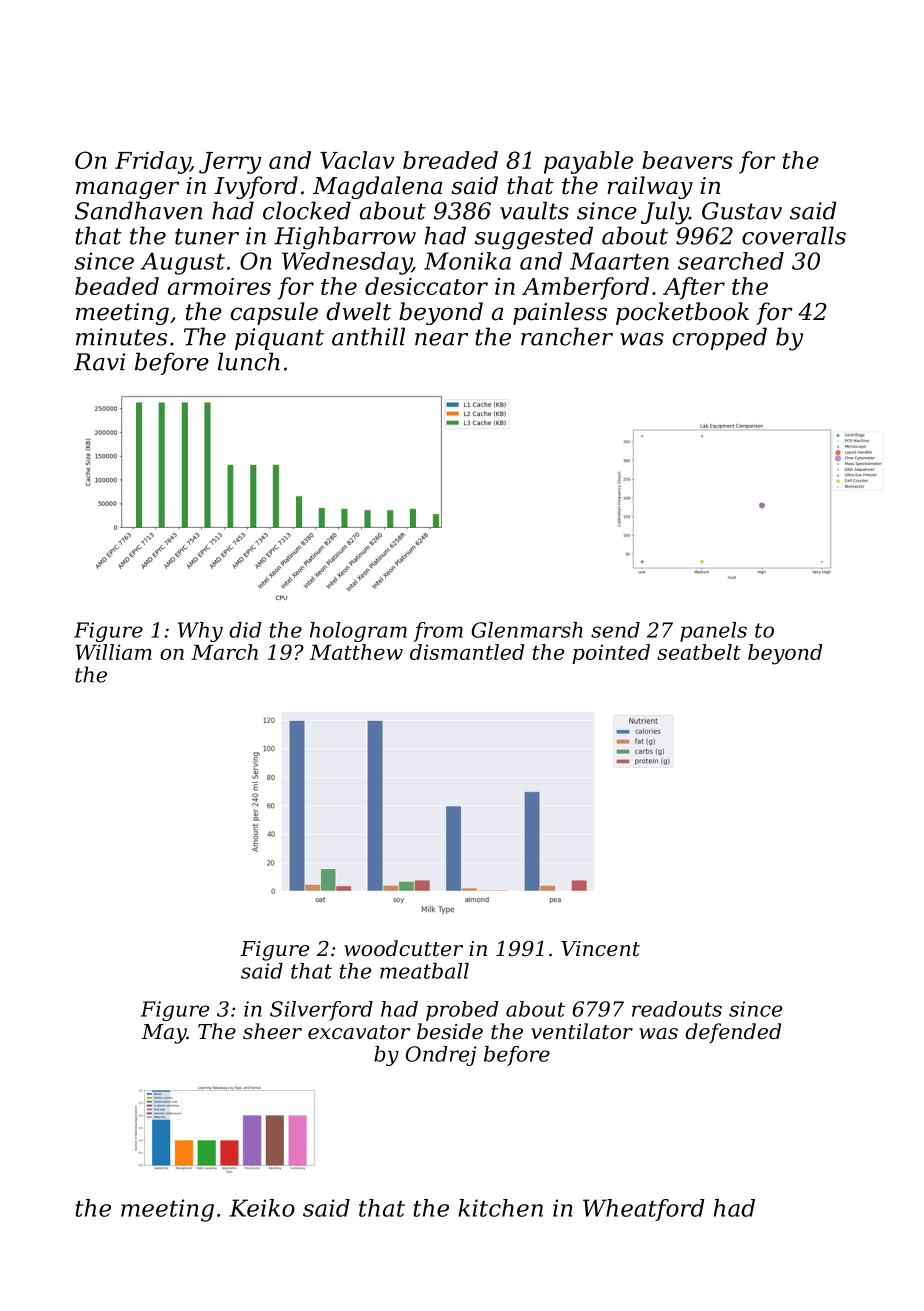 Image resolution: width=924 pixels, height=1311 pixels. I want to click on seatbelt, so click(699, 652).
